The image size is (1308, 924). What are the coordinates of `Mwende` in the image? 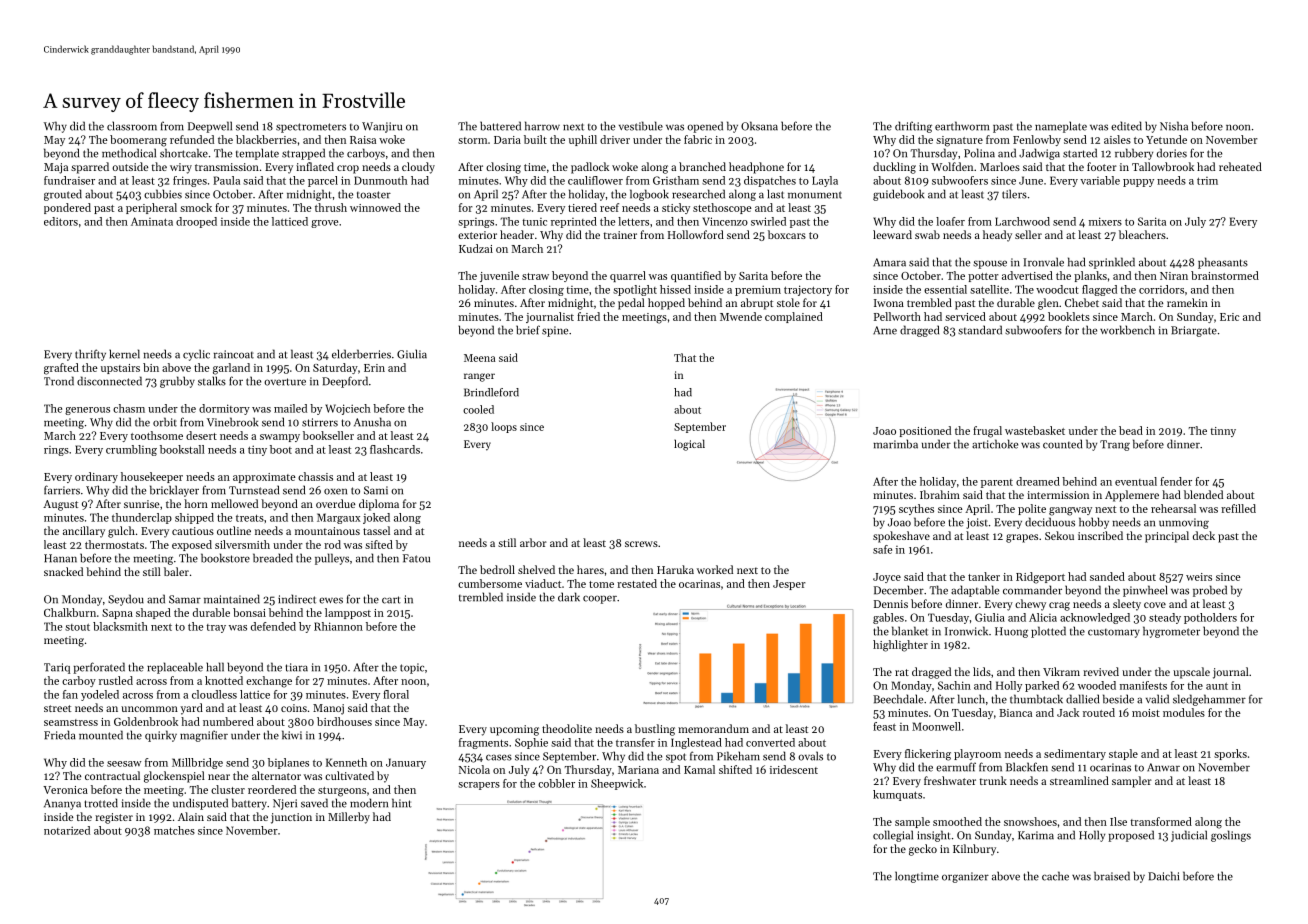 It's located at (741, 316).
